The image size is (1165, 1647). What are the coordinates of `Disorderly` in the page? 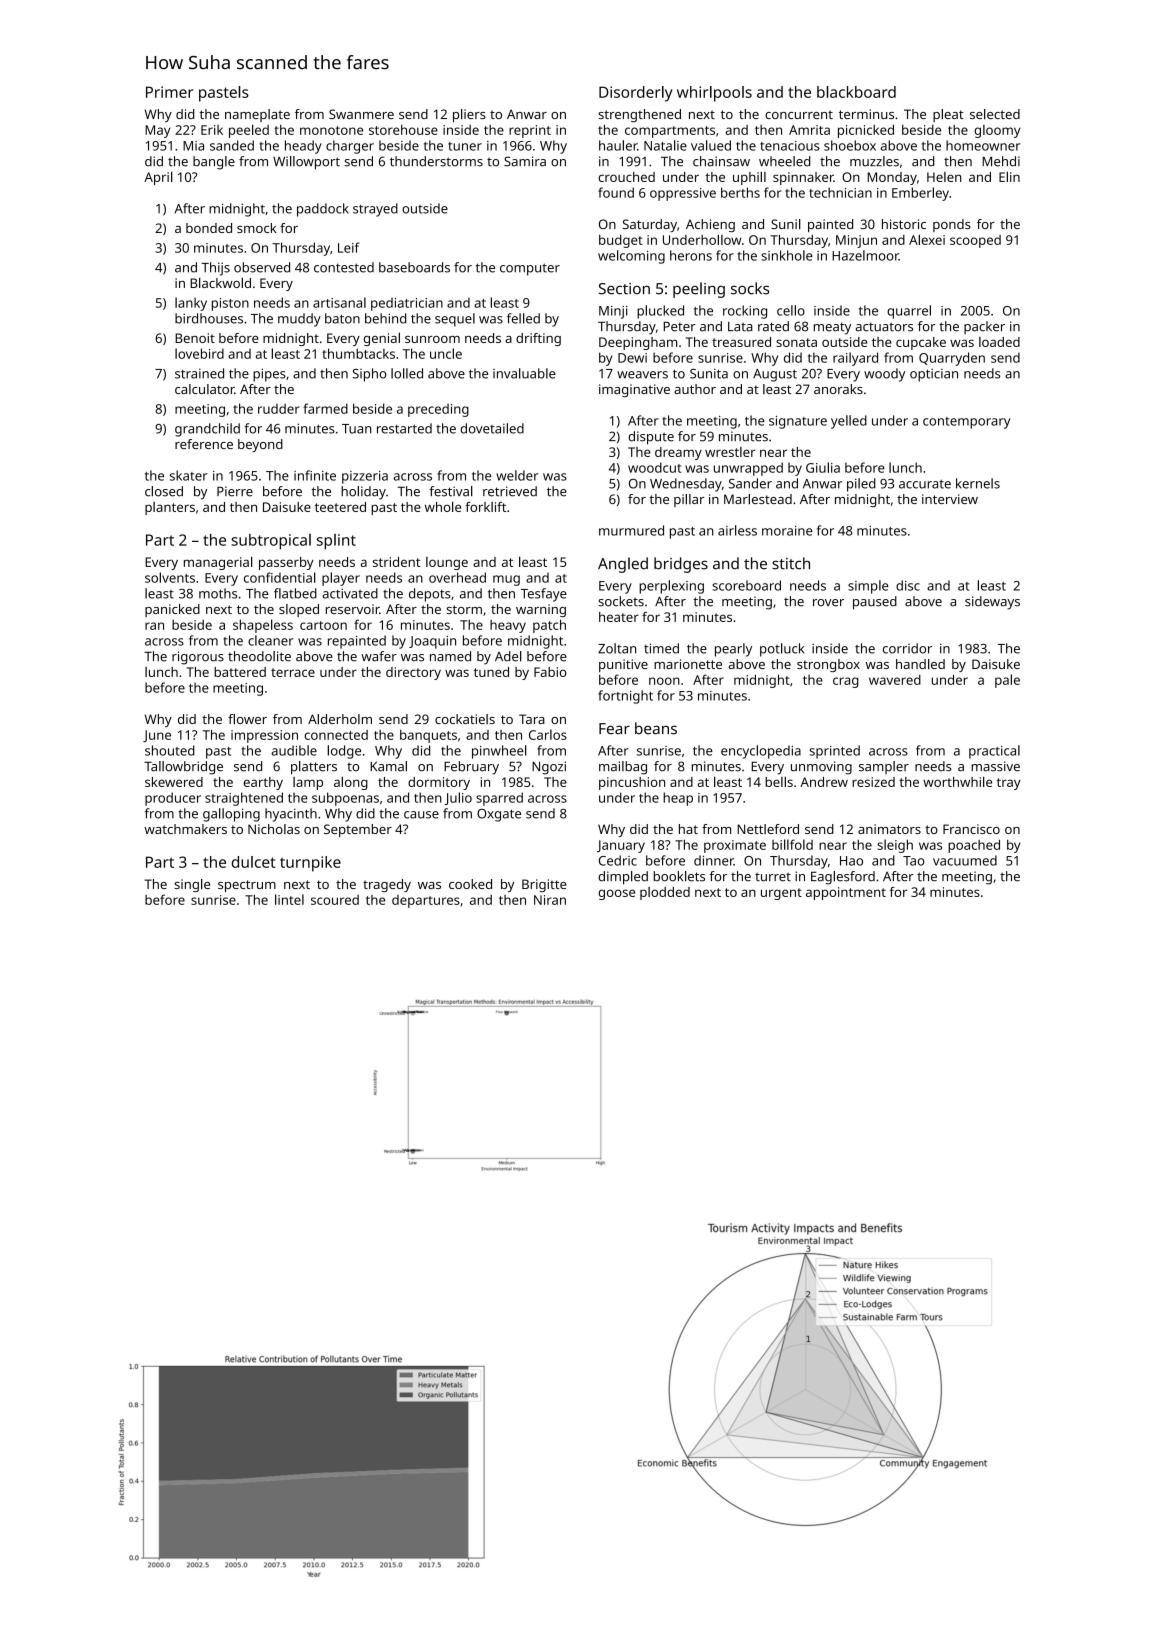 It's located at (636, 94).
